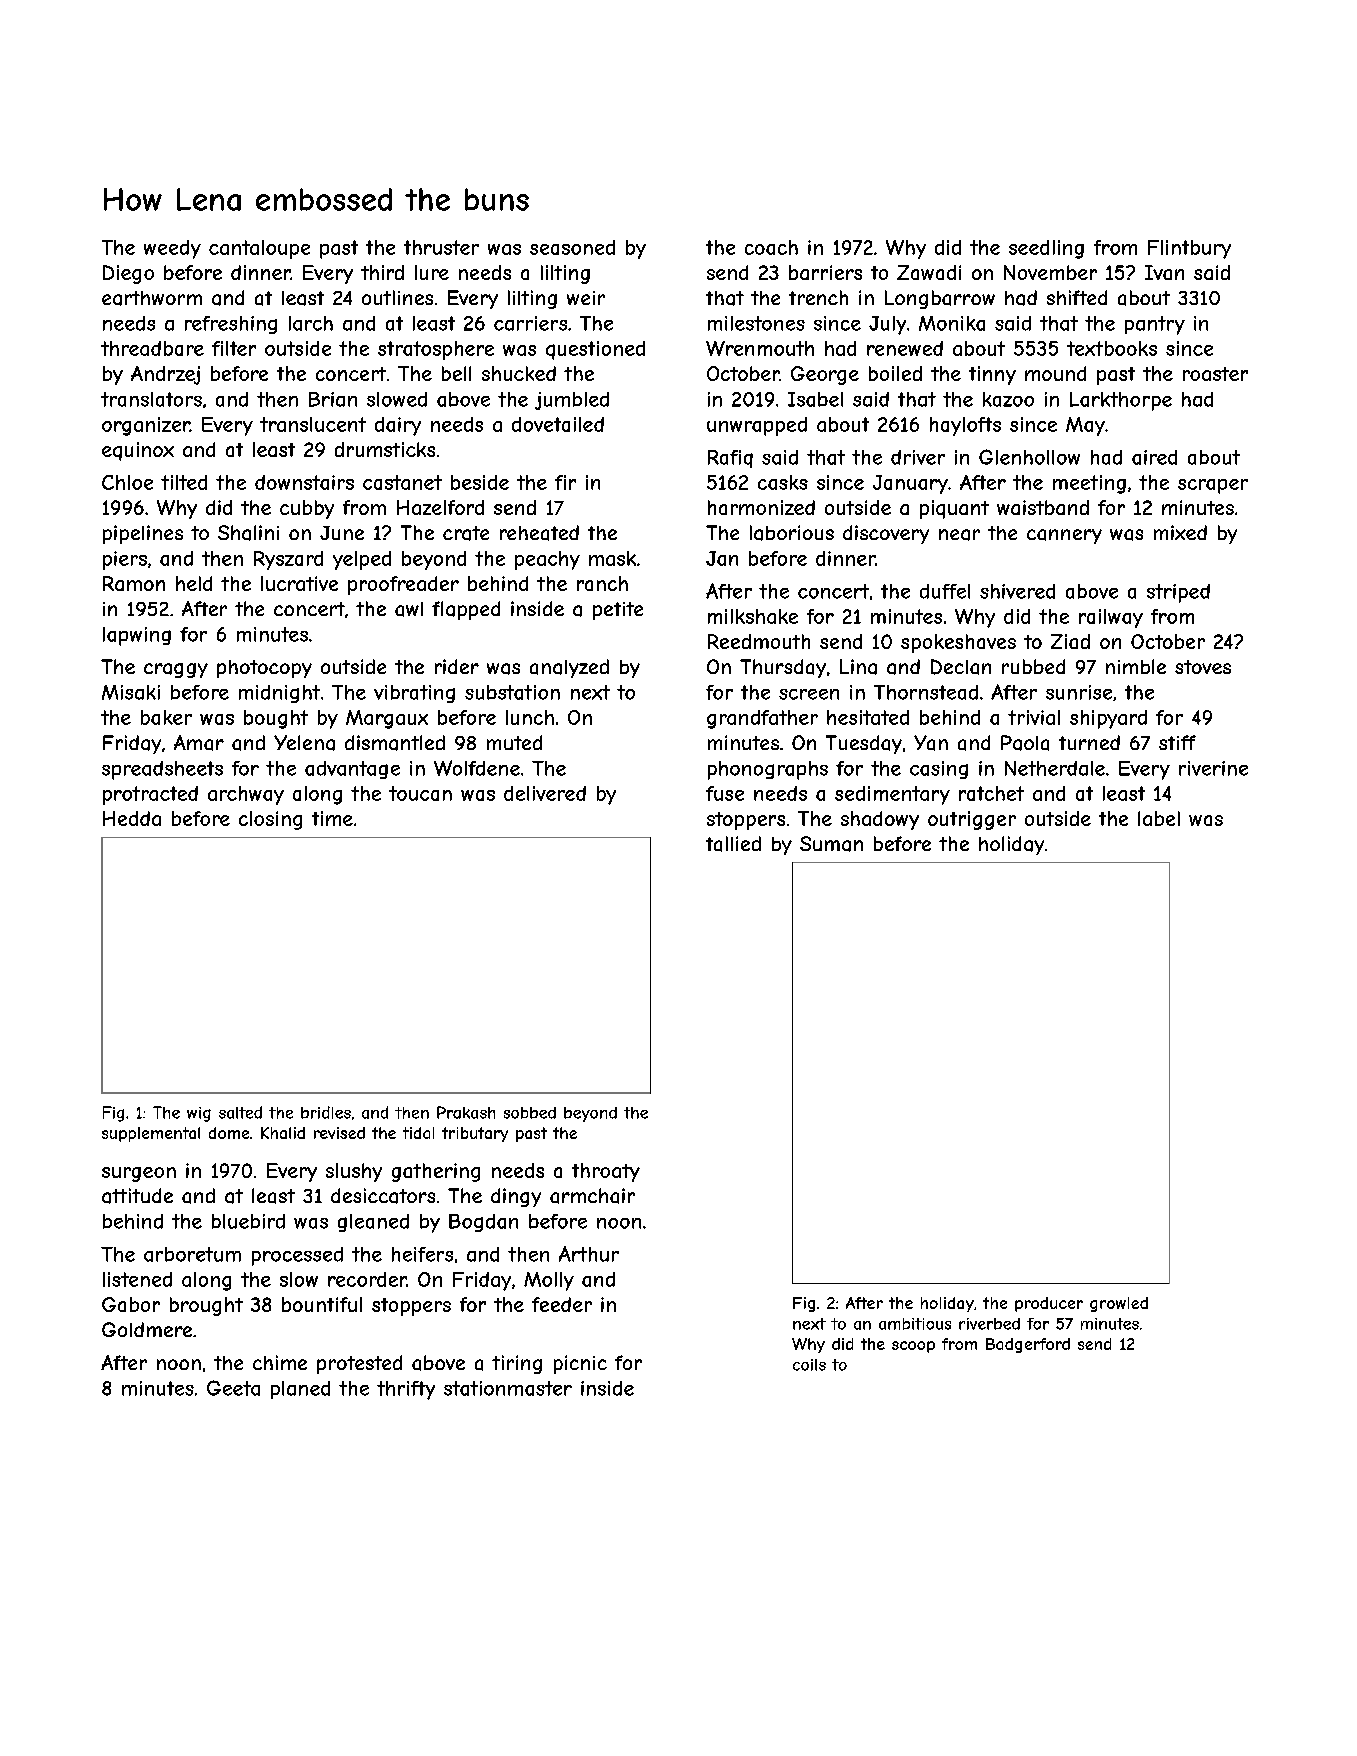  I want to click on wig, so click(199, 1114).
